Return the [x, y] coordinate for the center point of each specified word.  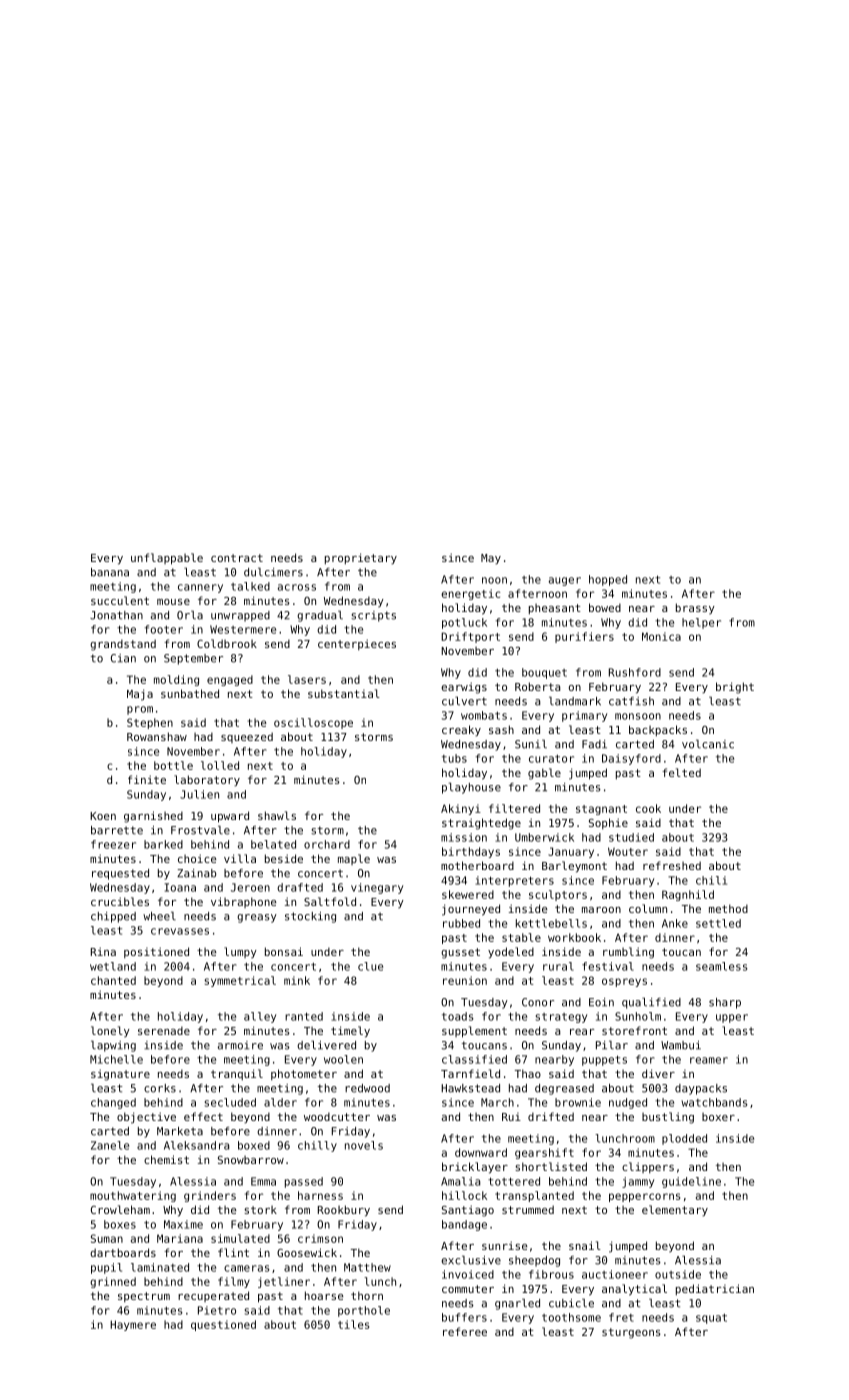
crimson [320, 1238]
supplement [474, 1032]
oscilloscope [313, 723]
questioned [223, 1325]
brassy [695, 608]
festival [608, 966]
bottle [173, 765]
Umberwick [544, 837]
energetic [470, 594]
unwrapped [240, 616]
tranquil [237, 1074]
